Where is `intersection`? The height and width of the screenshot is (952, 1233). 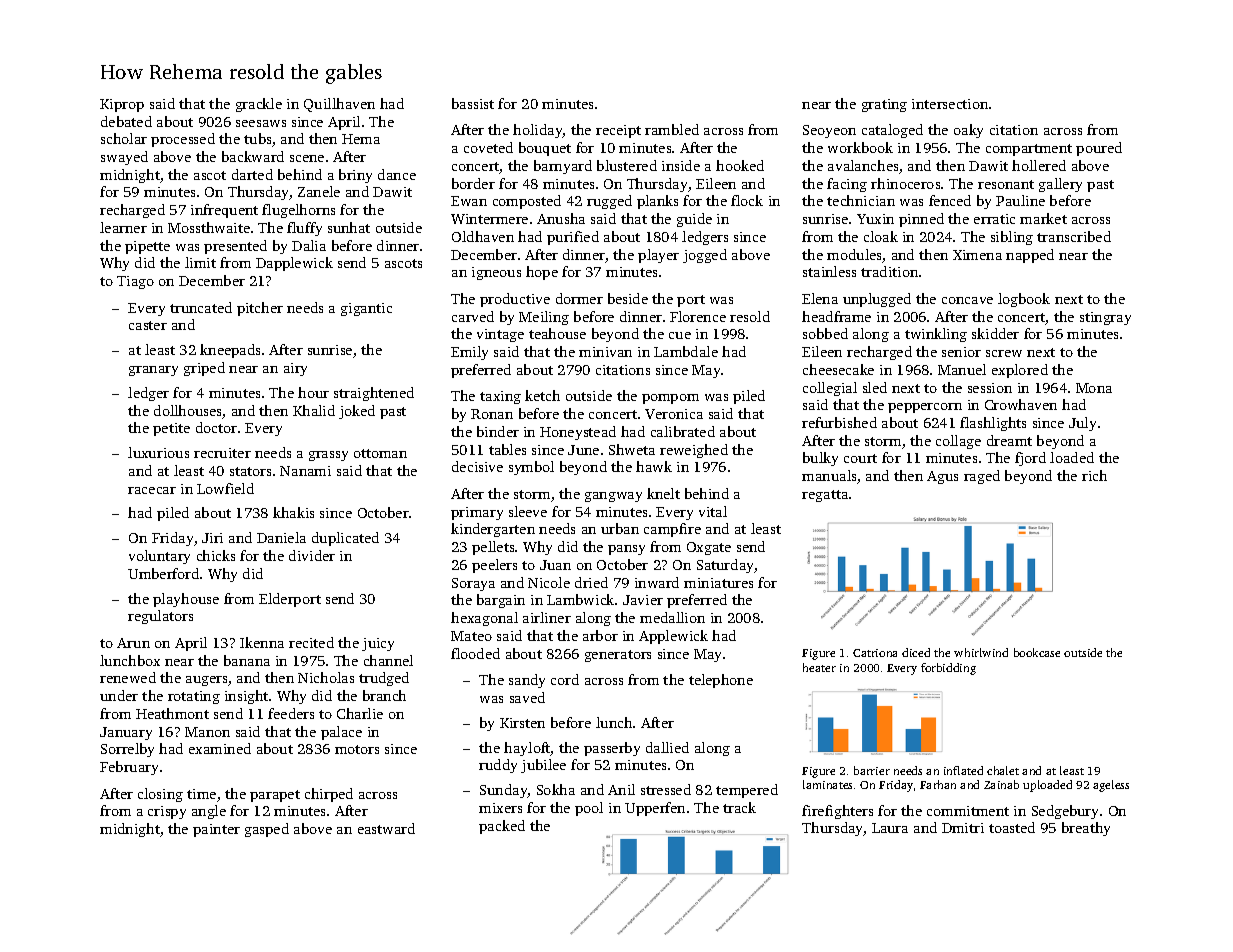
intersection is located at coordinates (950, 104).
